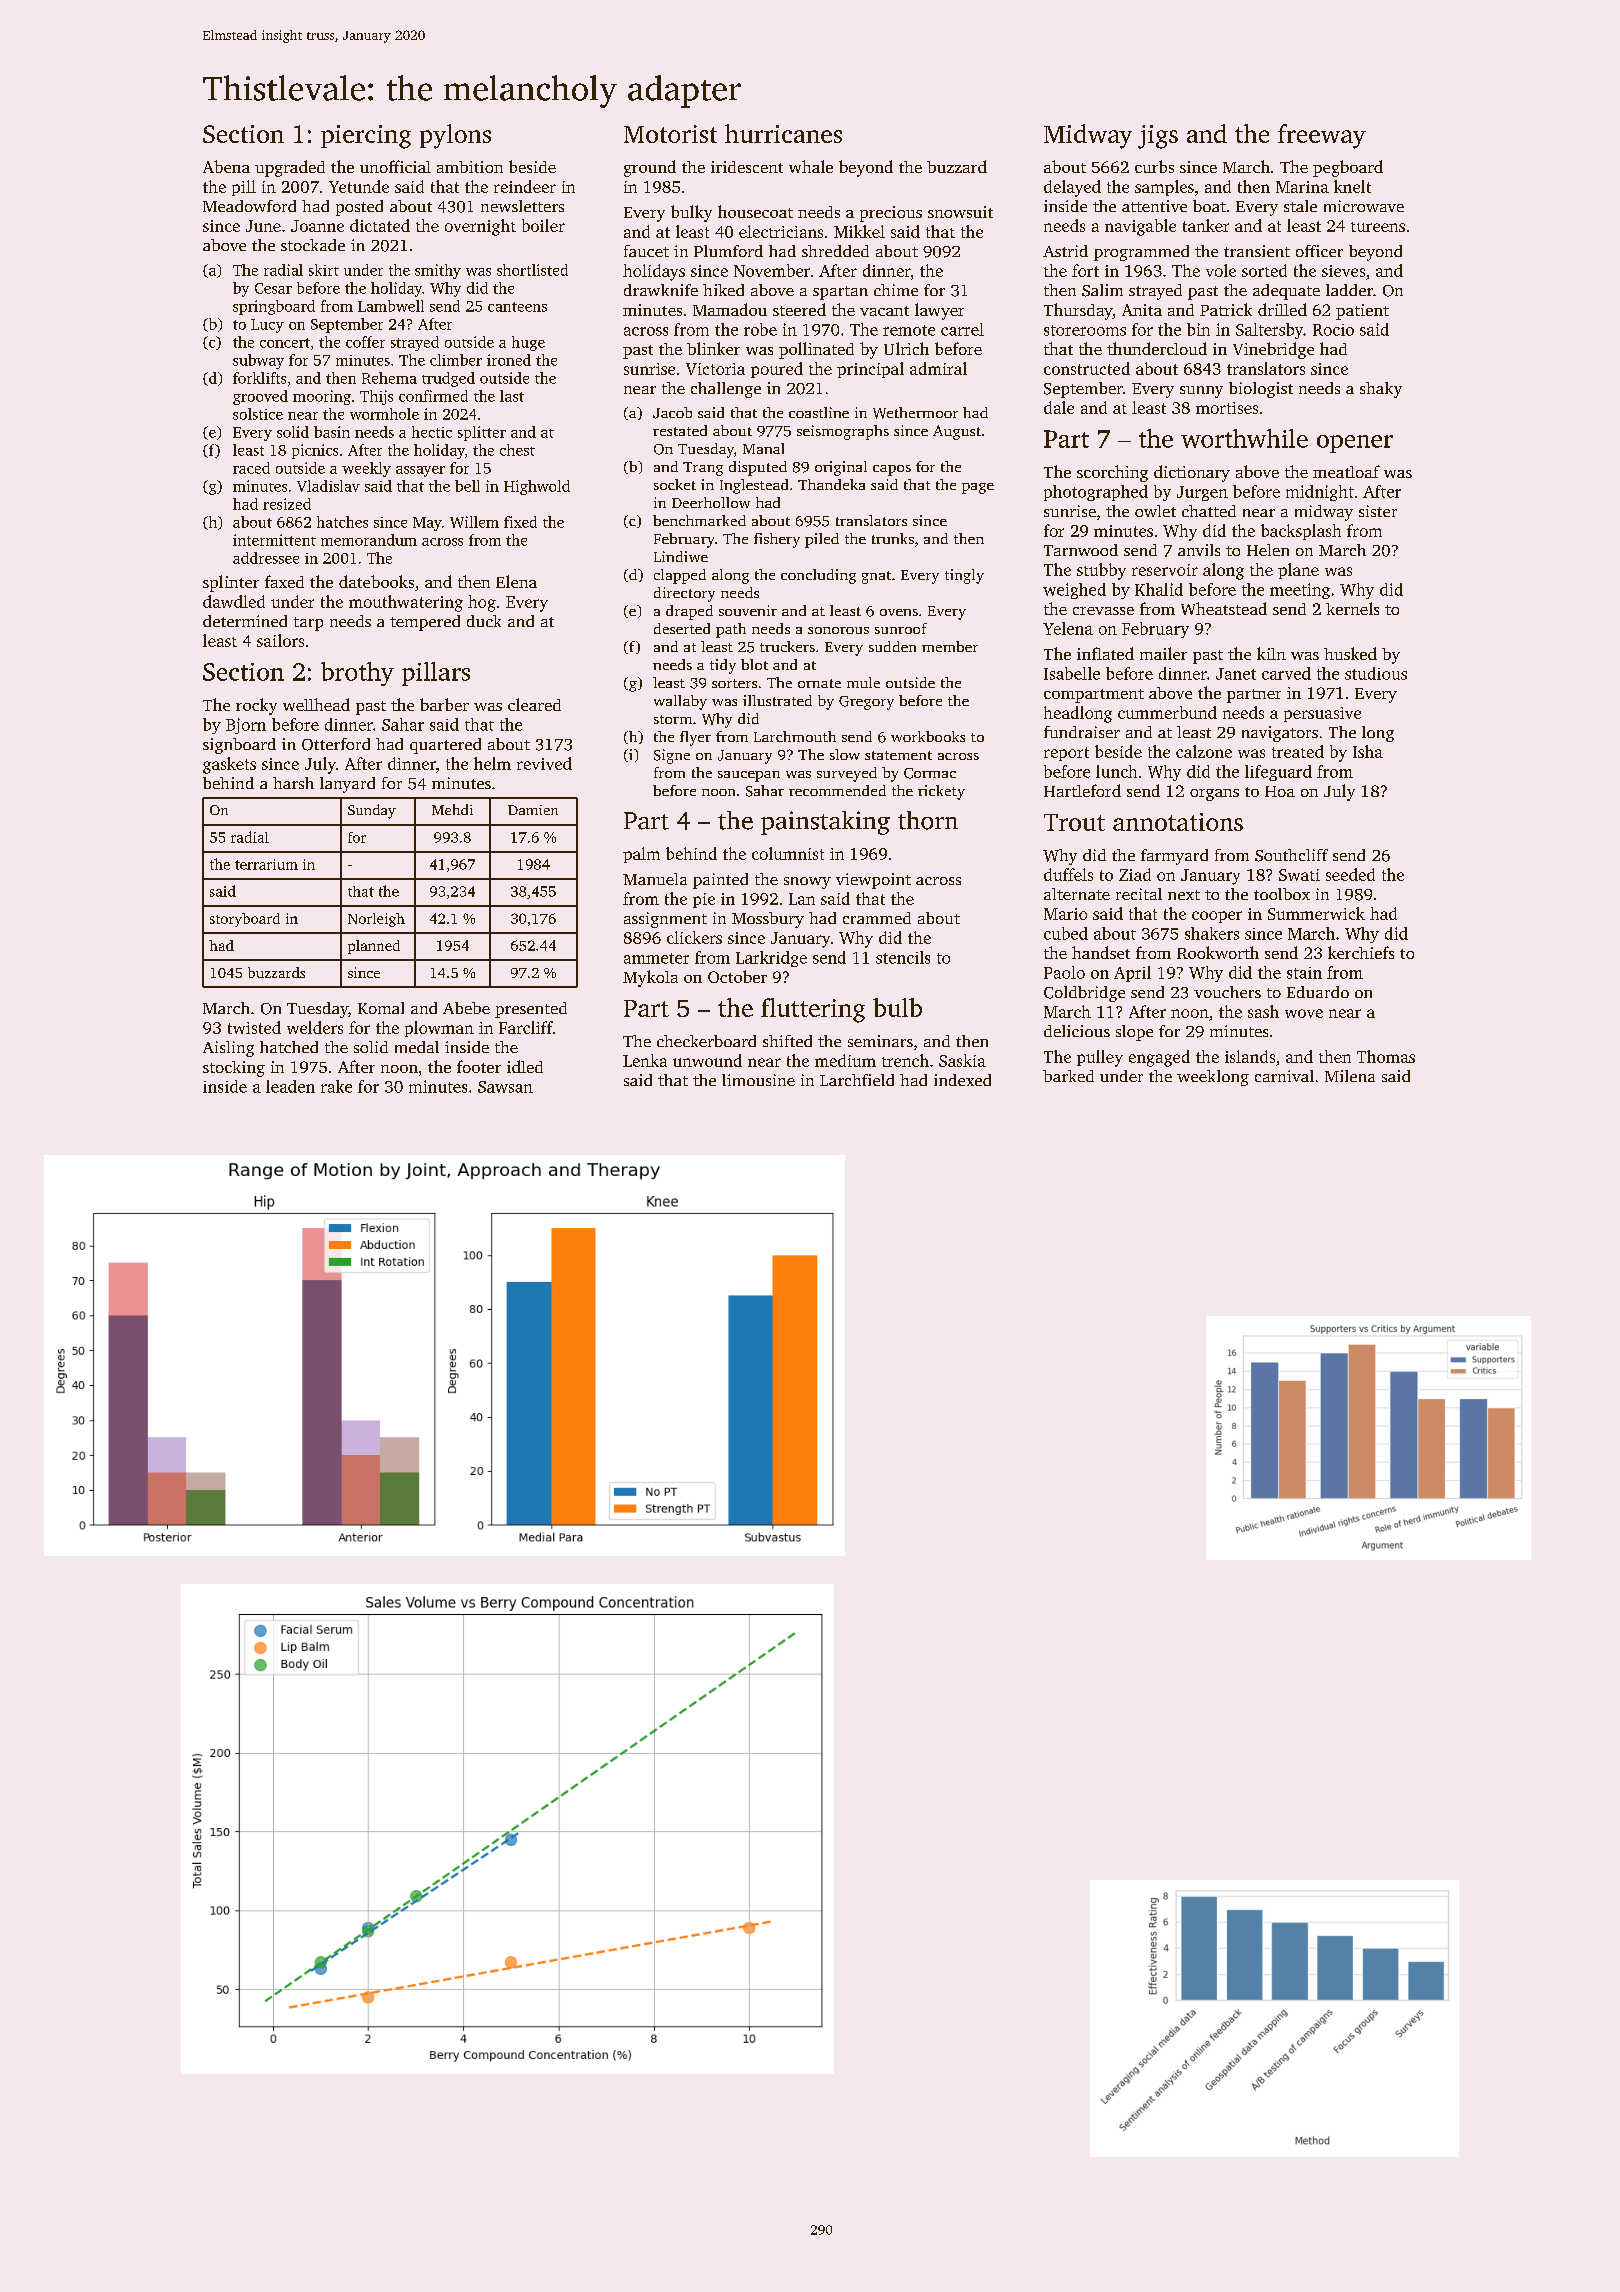  Describe the element at coordinates (1301, 532) in the page. I see `backsplash` at that location.
